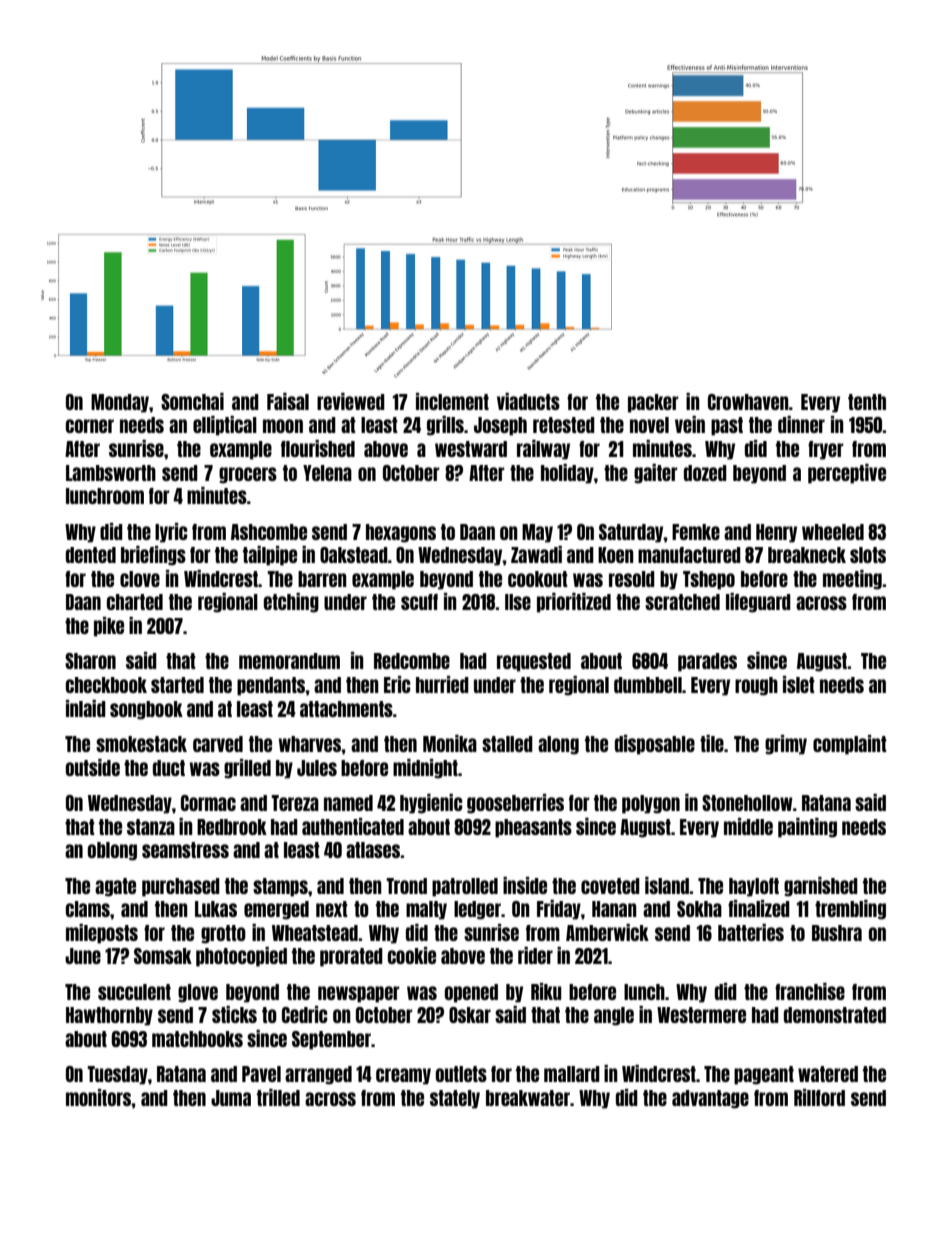 This screenshot has height=1233, width=952. Describe the element at coordinates (231, 1098) in the screenshot. I see `Juma` at that location.
